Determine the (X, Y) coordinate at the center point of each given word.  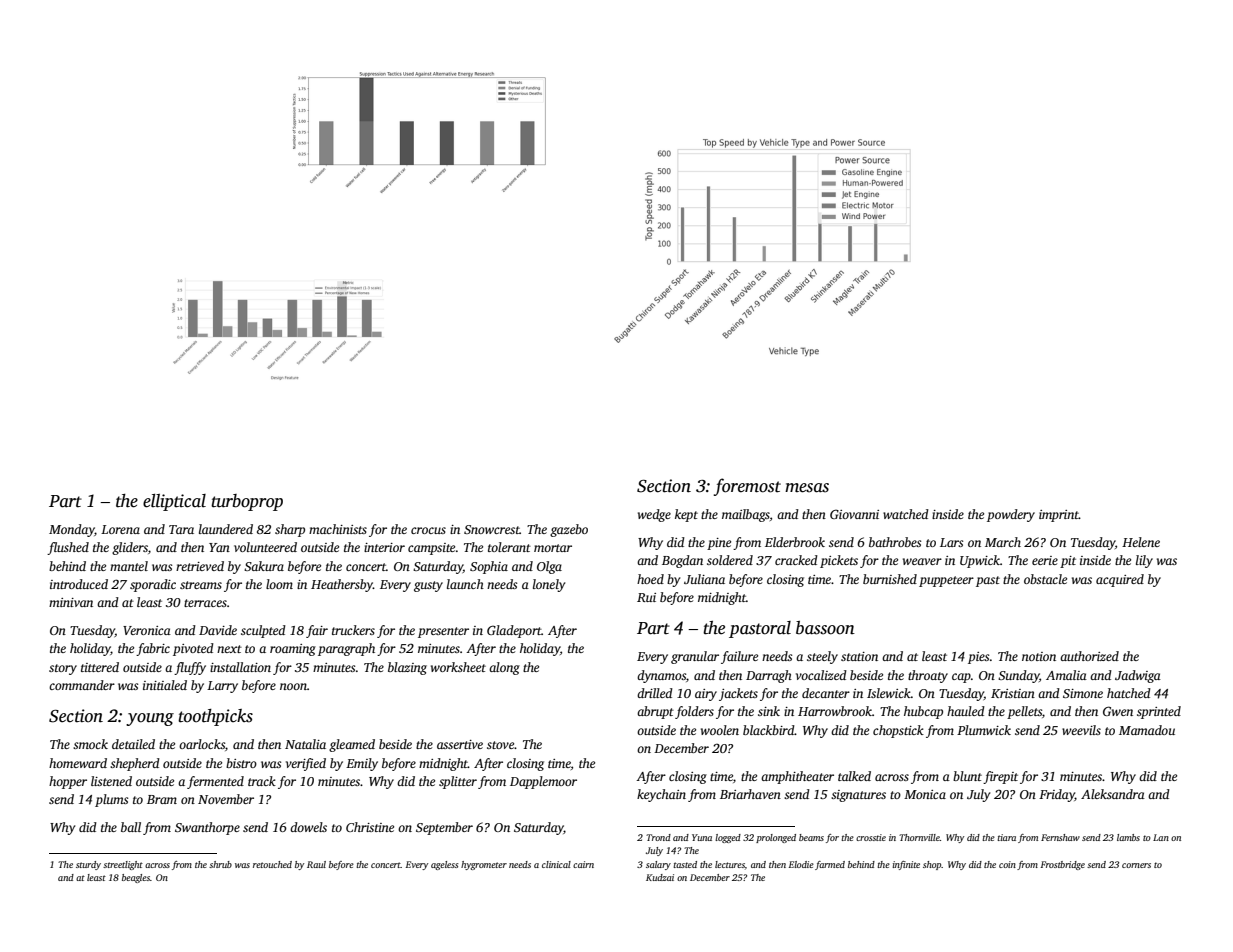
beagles (136, 878)
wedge (654, 515)
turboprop (247, 502)
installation (240, 667)
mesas (807, 488)
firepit (1000, 777)
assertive (460, 744)
